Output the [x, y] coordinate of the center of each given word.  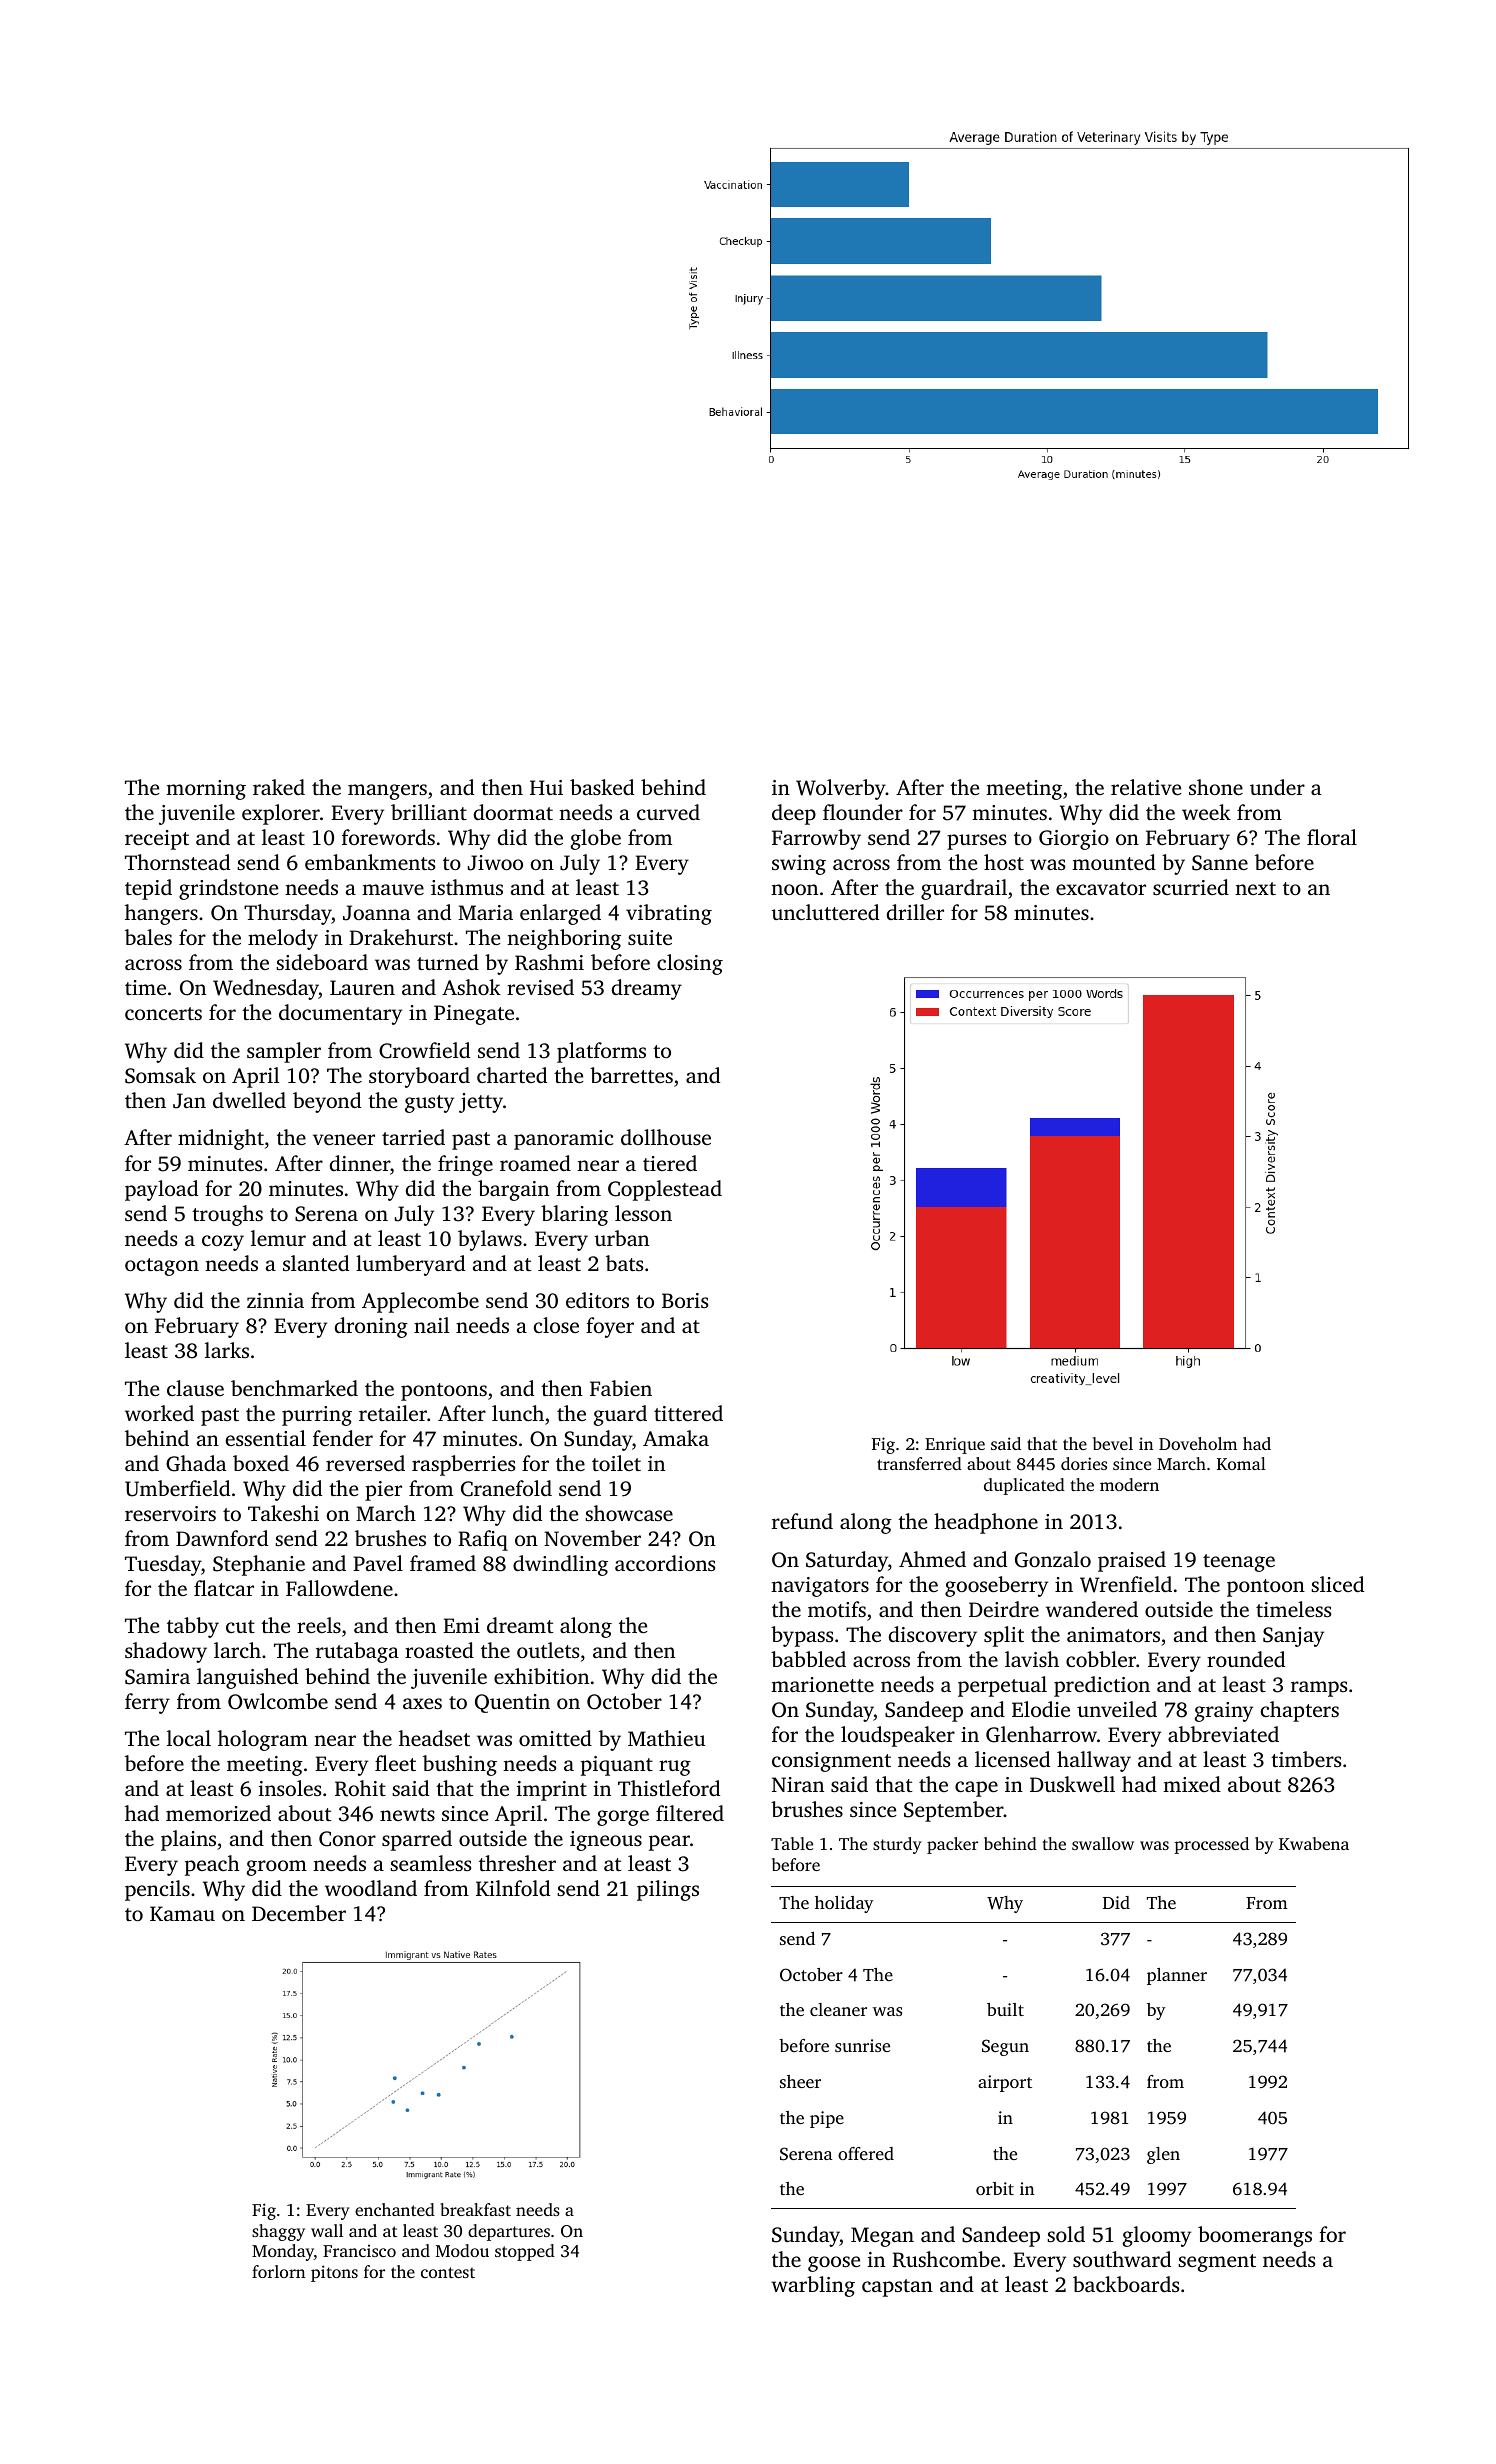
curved [668, 812]
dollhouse [666, 1137]
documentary [340, 1014]
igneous [606, 1841]
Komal [1241, 1463]
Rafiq [483, 1540]
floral [1332, 837]
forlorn [278, 2271]
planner [1177, 1976]
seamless [430, 1863]
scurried [1191, 887]
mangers [387, 792]
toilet [616, 1463]
